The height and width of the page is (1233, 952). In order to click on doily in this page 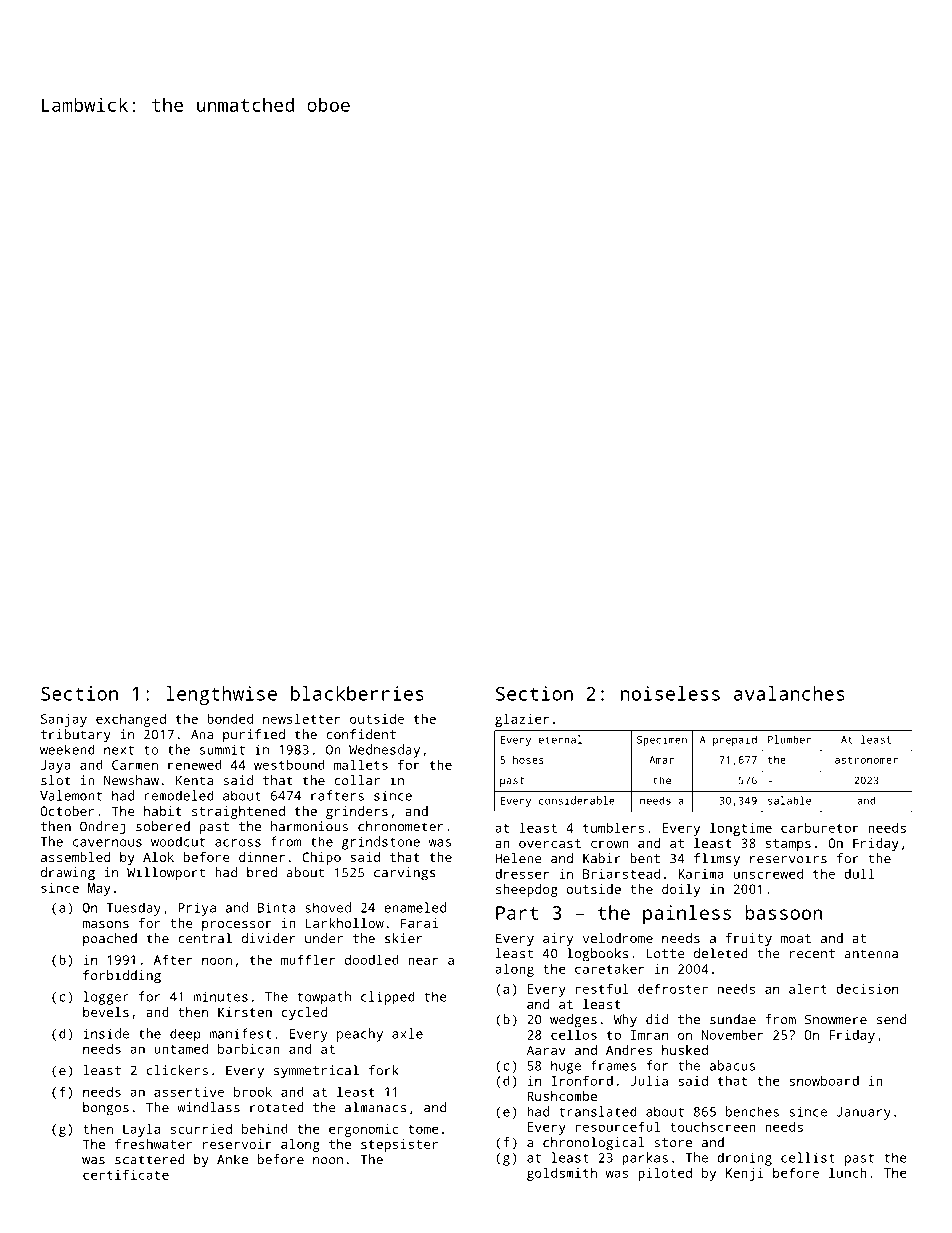, I will do `click(681, 890)`.
